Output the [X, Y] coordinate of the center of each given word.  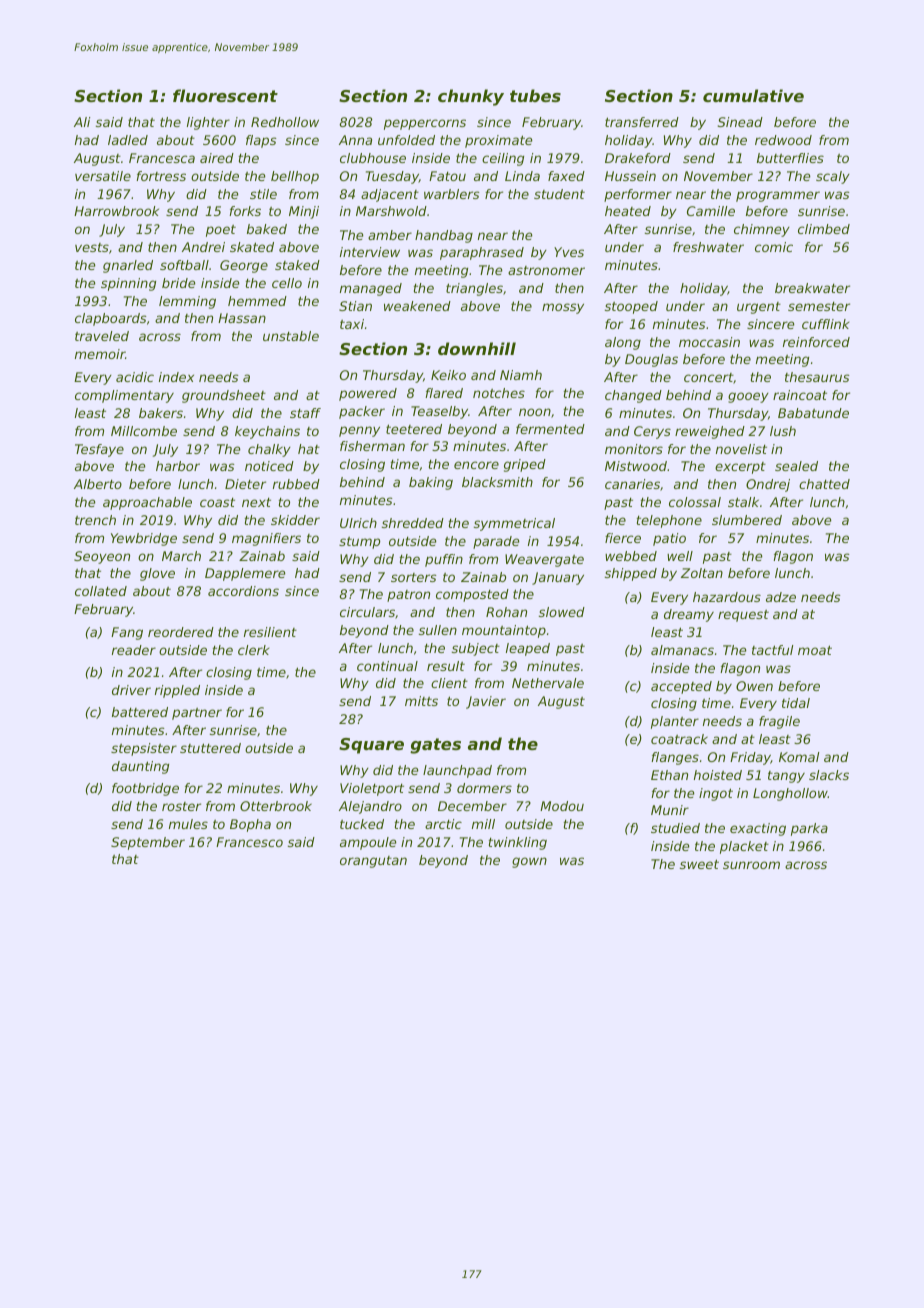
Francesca [162, 158]
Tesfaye [99, 450]
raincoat [800, 395]
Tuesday [392, 177]
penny [359, 431]
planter [675, 722]
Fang [127, 633]
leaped [528, 649]
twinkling [518, 843]
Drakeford [638, 158]
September [148, 843]
